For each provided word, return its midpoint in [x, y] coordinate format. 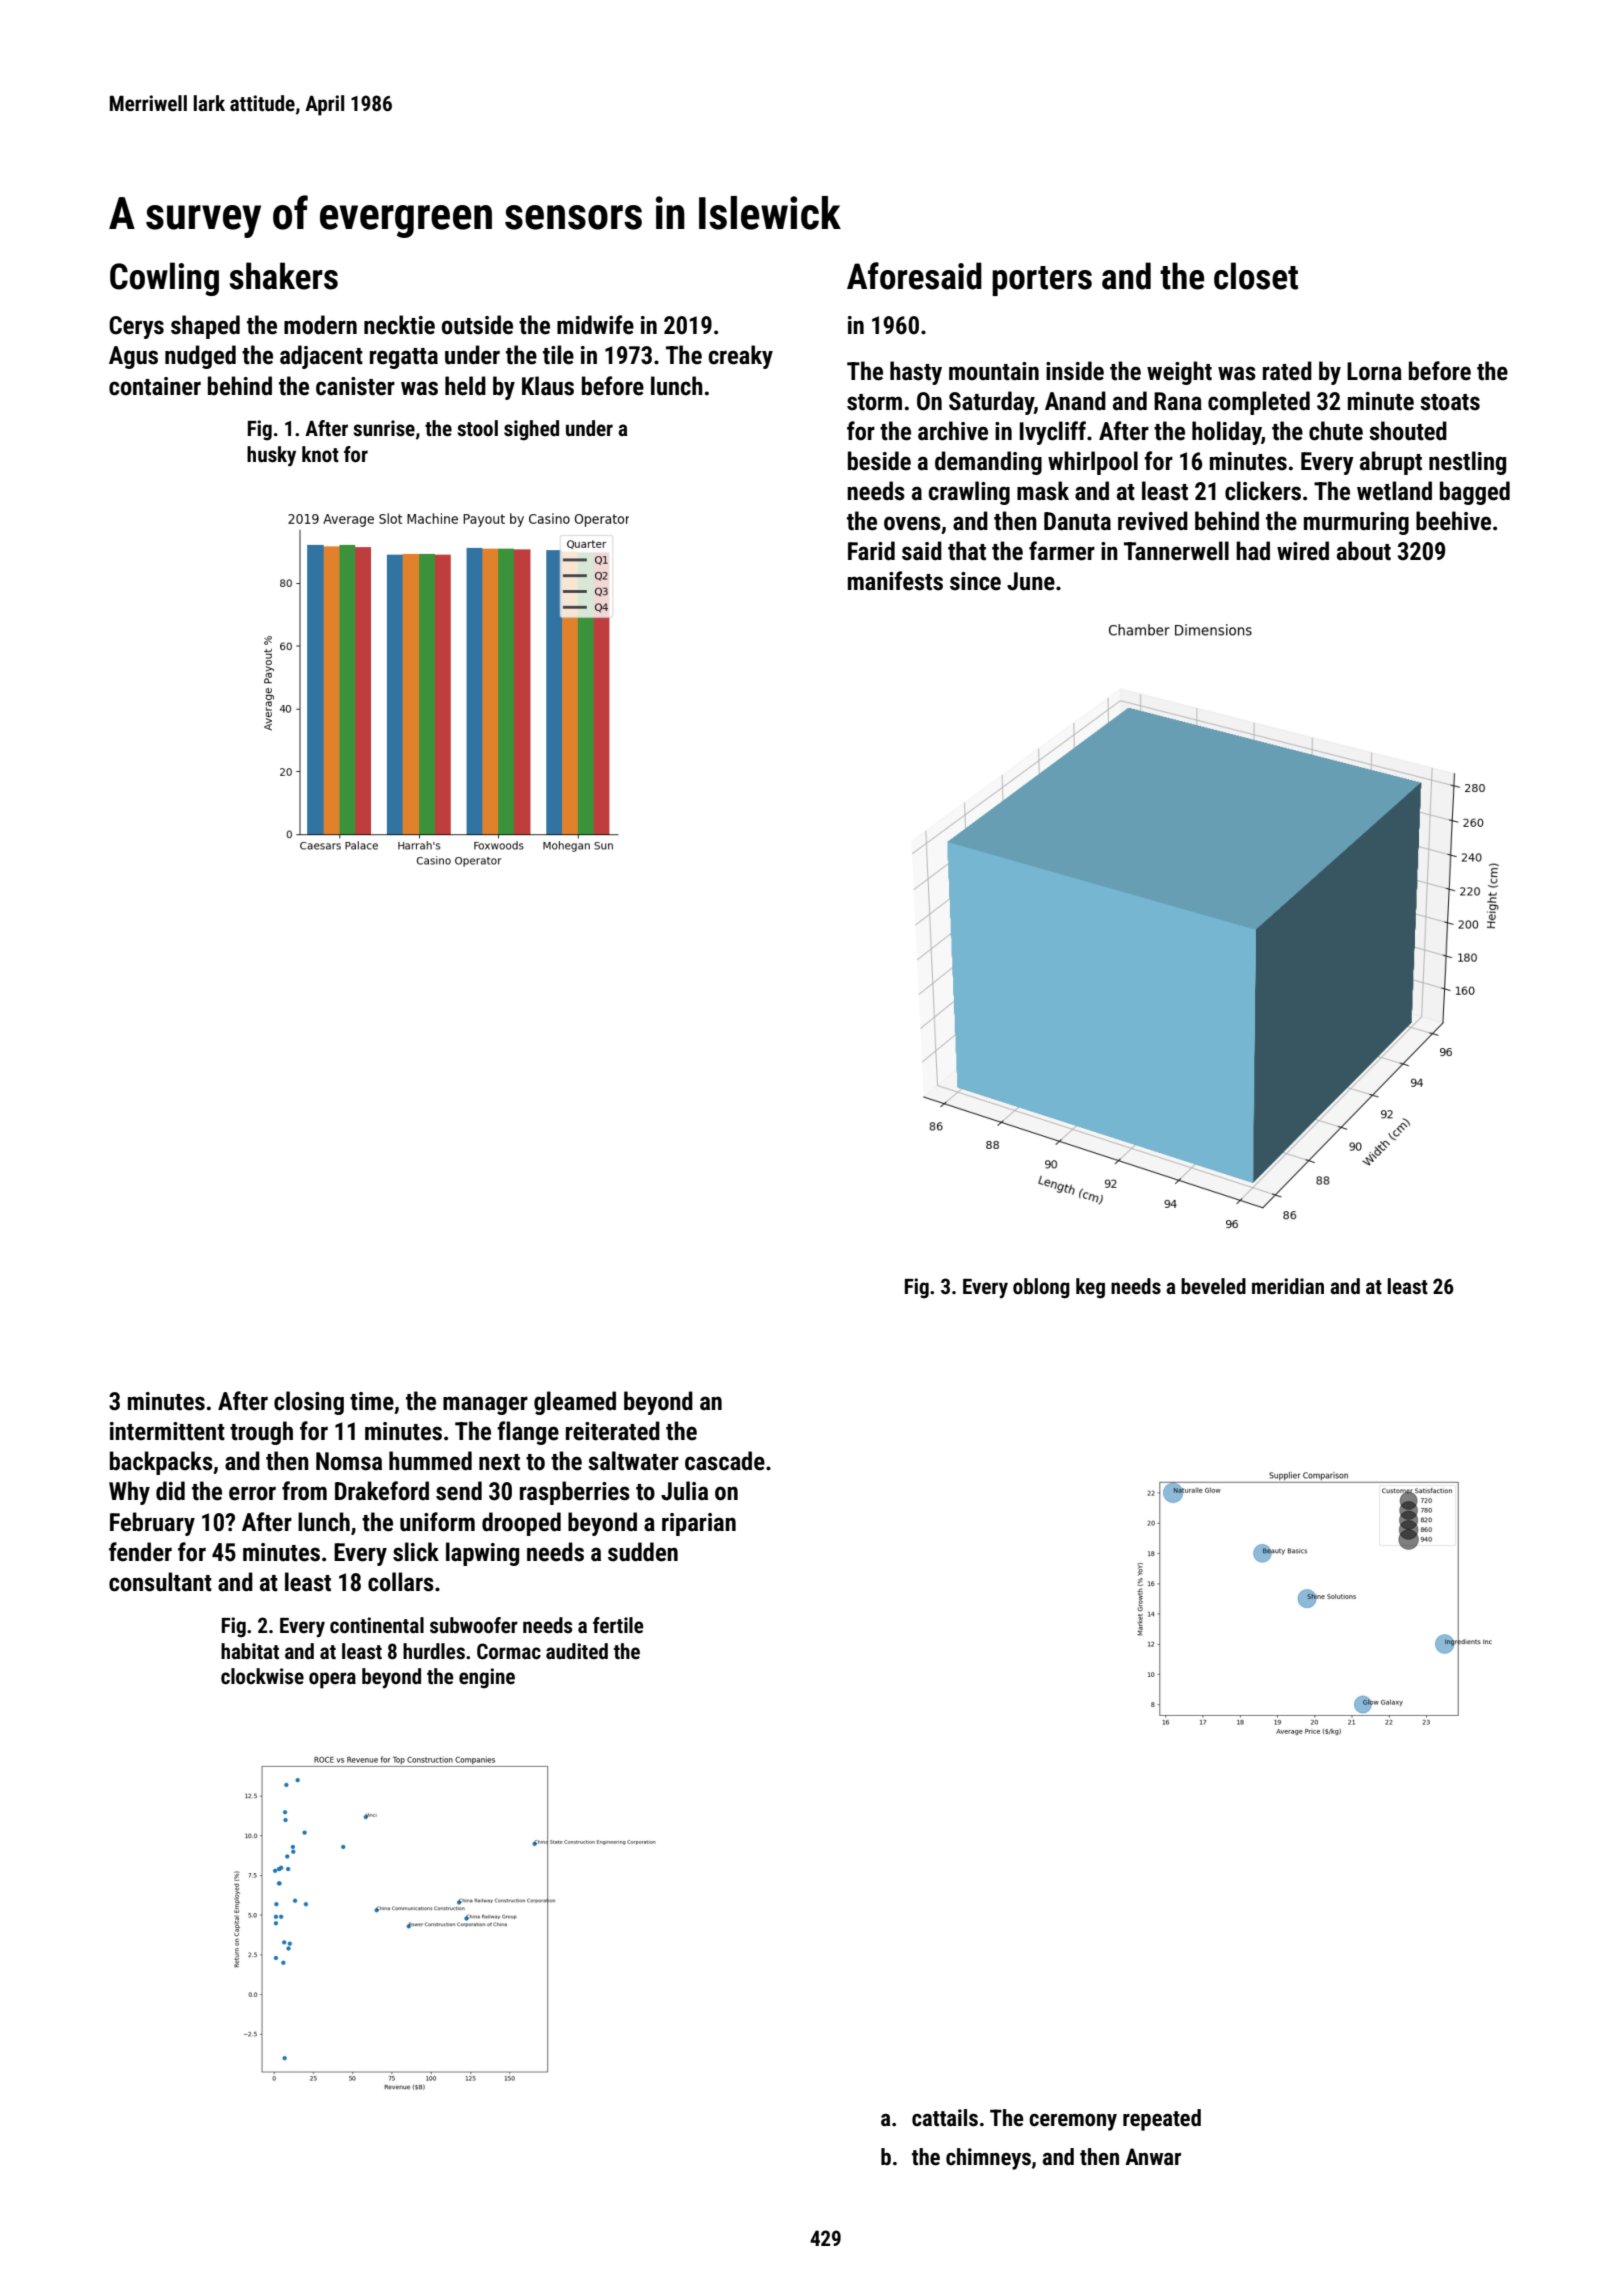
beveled [1213, 1286]
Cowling [164, 279]
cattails [945, 2118]
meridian [1288, 1286]
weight [1179, 373]
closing [309, 1403]
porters [1042, 281]
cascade [725, 1461]
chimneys [988, 2159]
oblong [1041, 1288]
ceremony [1073, 2122]
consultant [160, 1582]
